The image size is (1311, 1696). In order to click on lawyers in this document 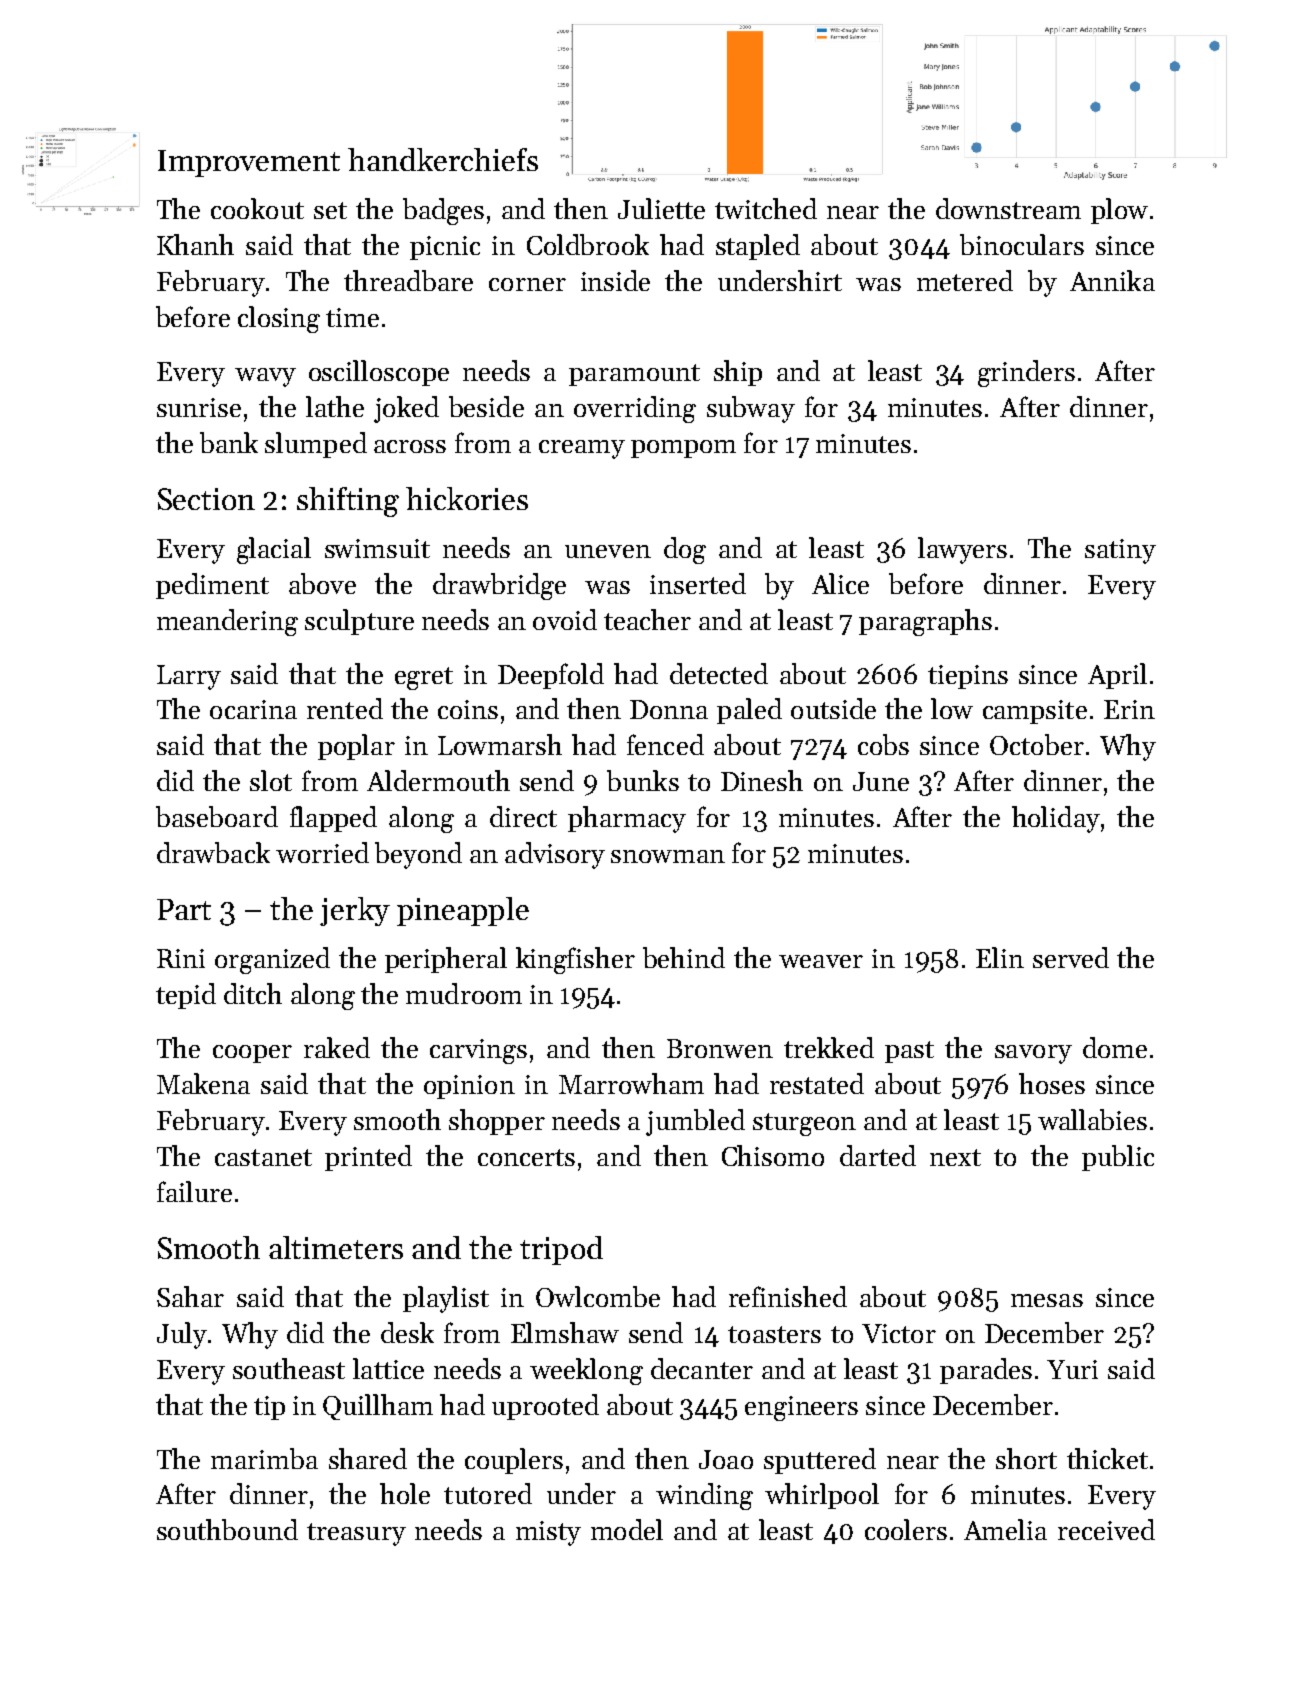, I will do `click(962, 550)`.
